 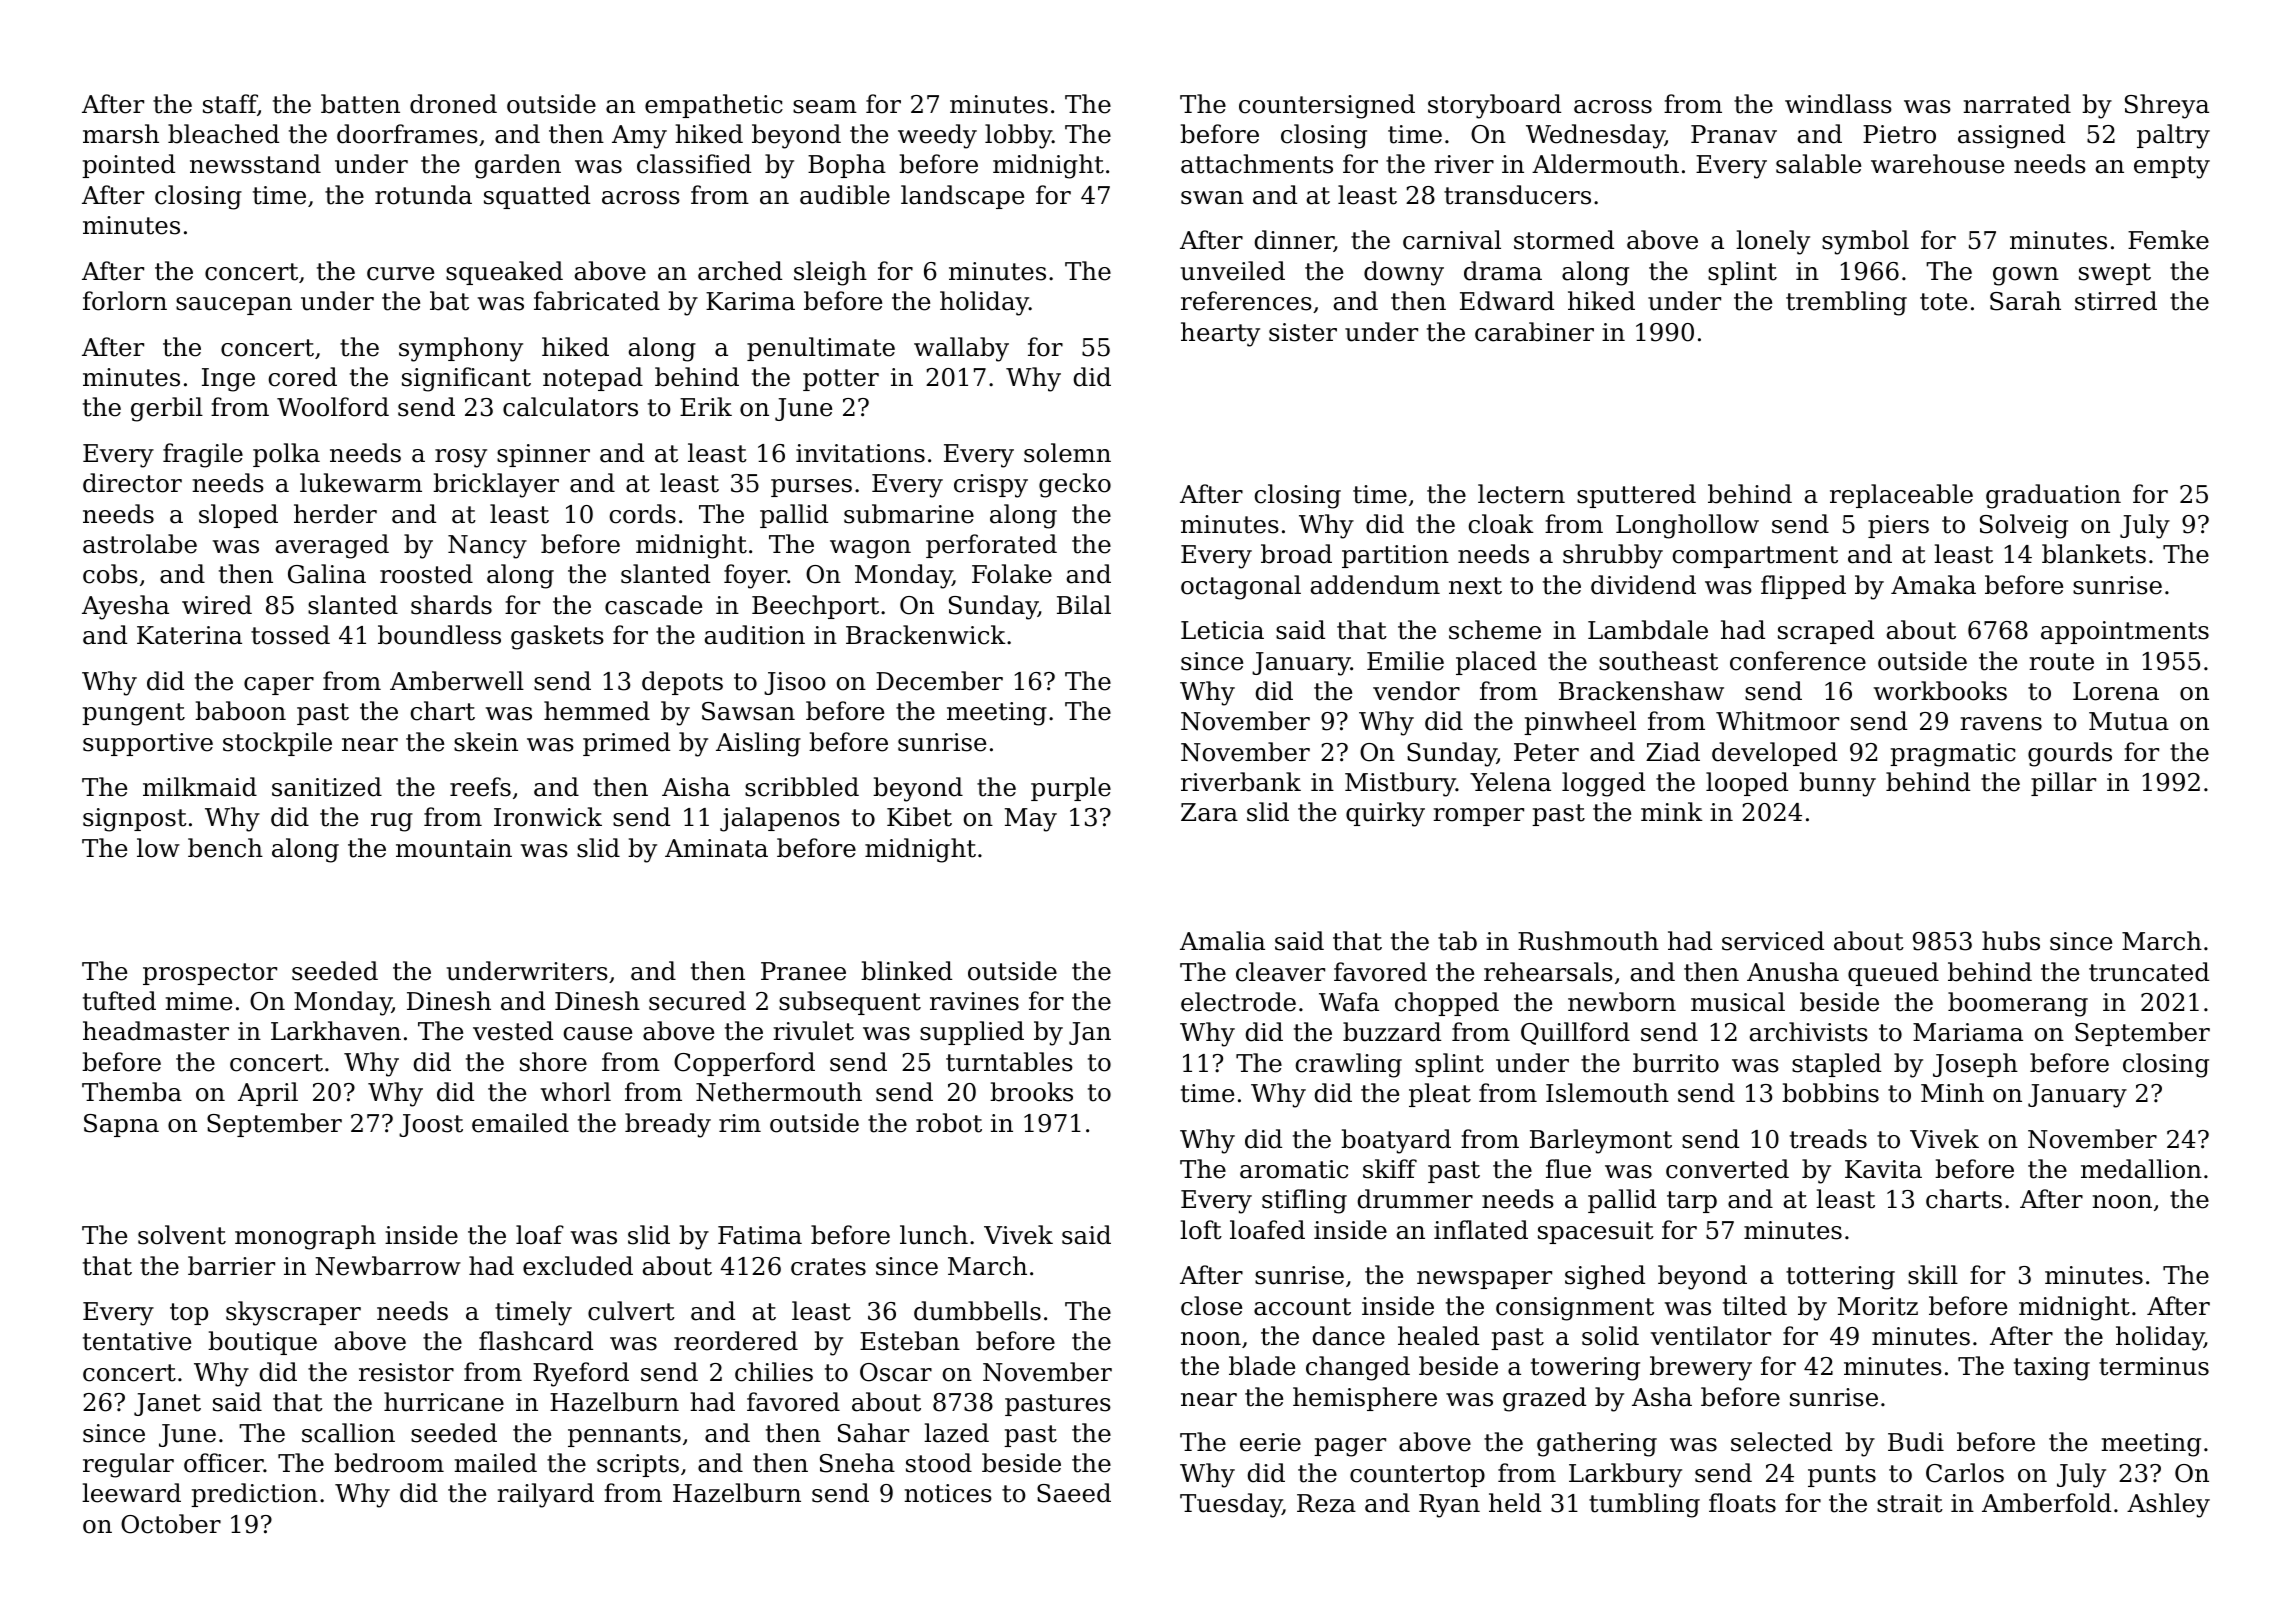 What do you see at coordinates (1031, 820) in the screenshot?
I see `May` at bounding box center [1031, 820].
